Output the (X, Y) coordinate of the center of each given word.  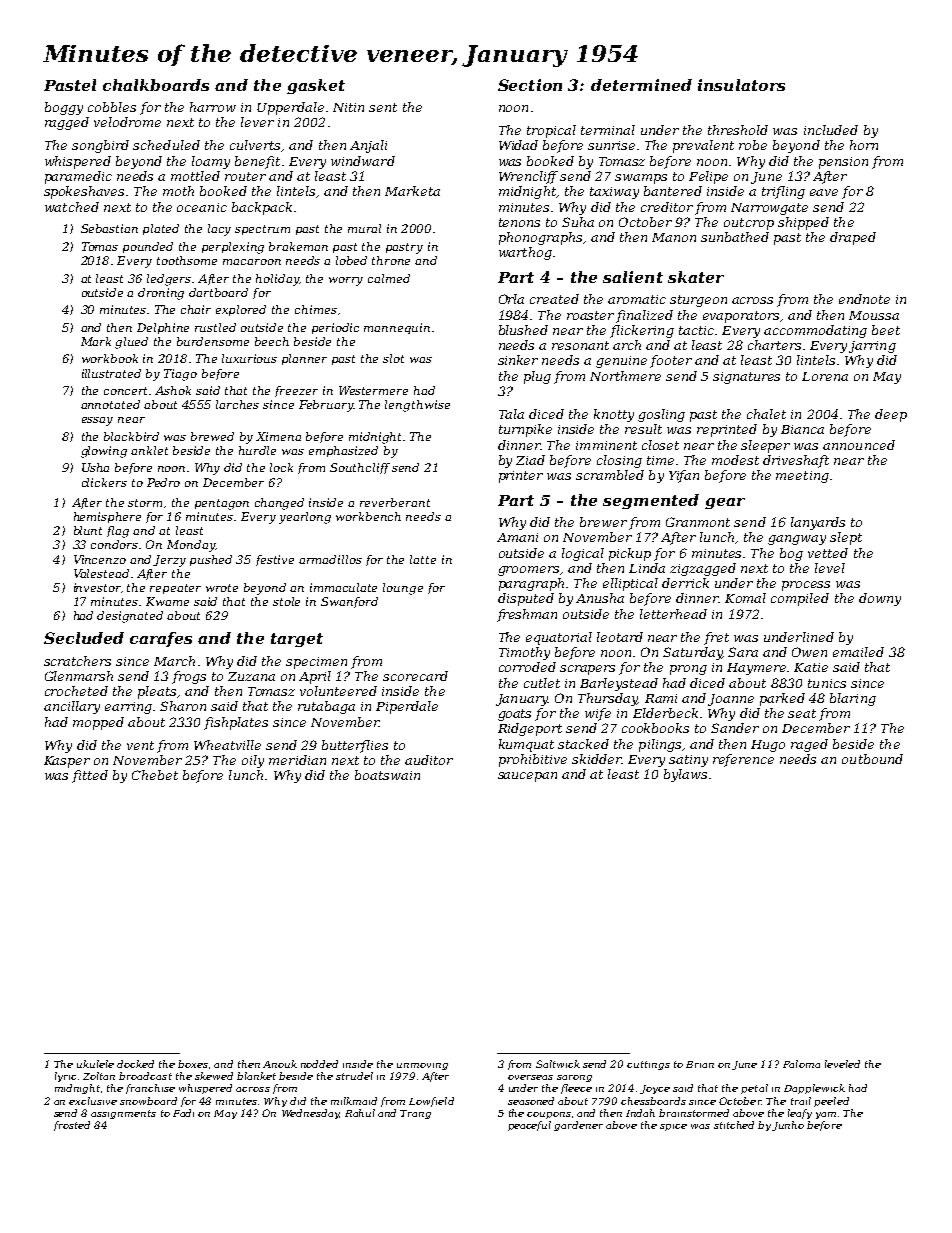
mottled (195, 176)
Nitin (348, 107)
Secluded (84, 638)
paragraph (531, 584)
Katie (811, 667)
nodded (319, 1064)
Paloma (801, 1064)
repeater (175, 589)
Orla (511, 299)
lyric (65, 1077)
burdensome (213, 341)
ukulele (95, 1064)
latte (423, 559)
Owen (809, 652)
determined (641, 85)
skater (696, 277)
